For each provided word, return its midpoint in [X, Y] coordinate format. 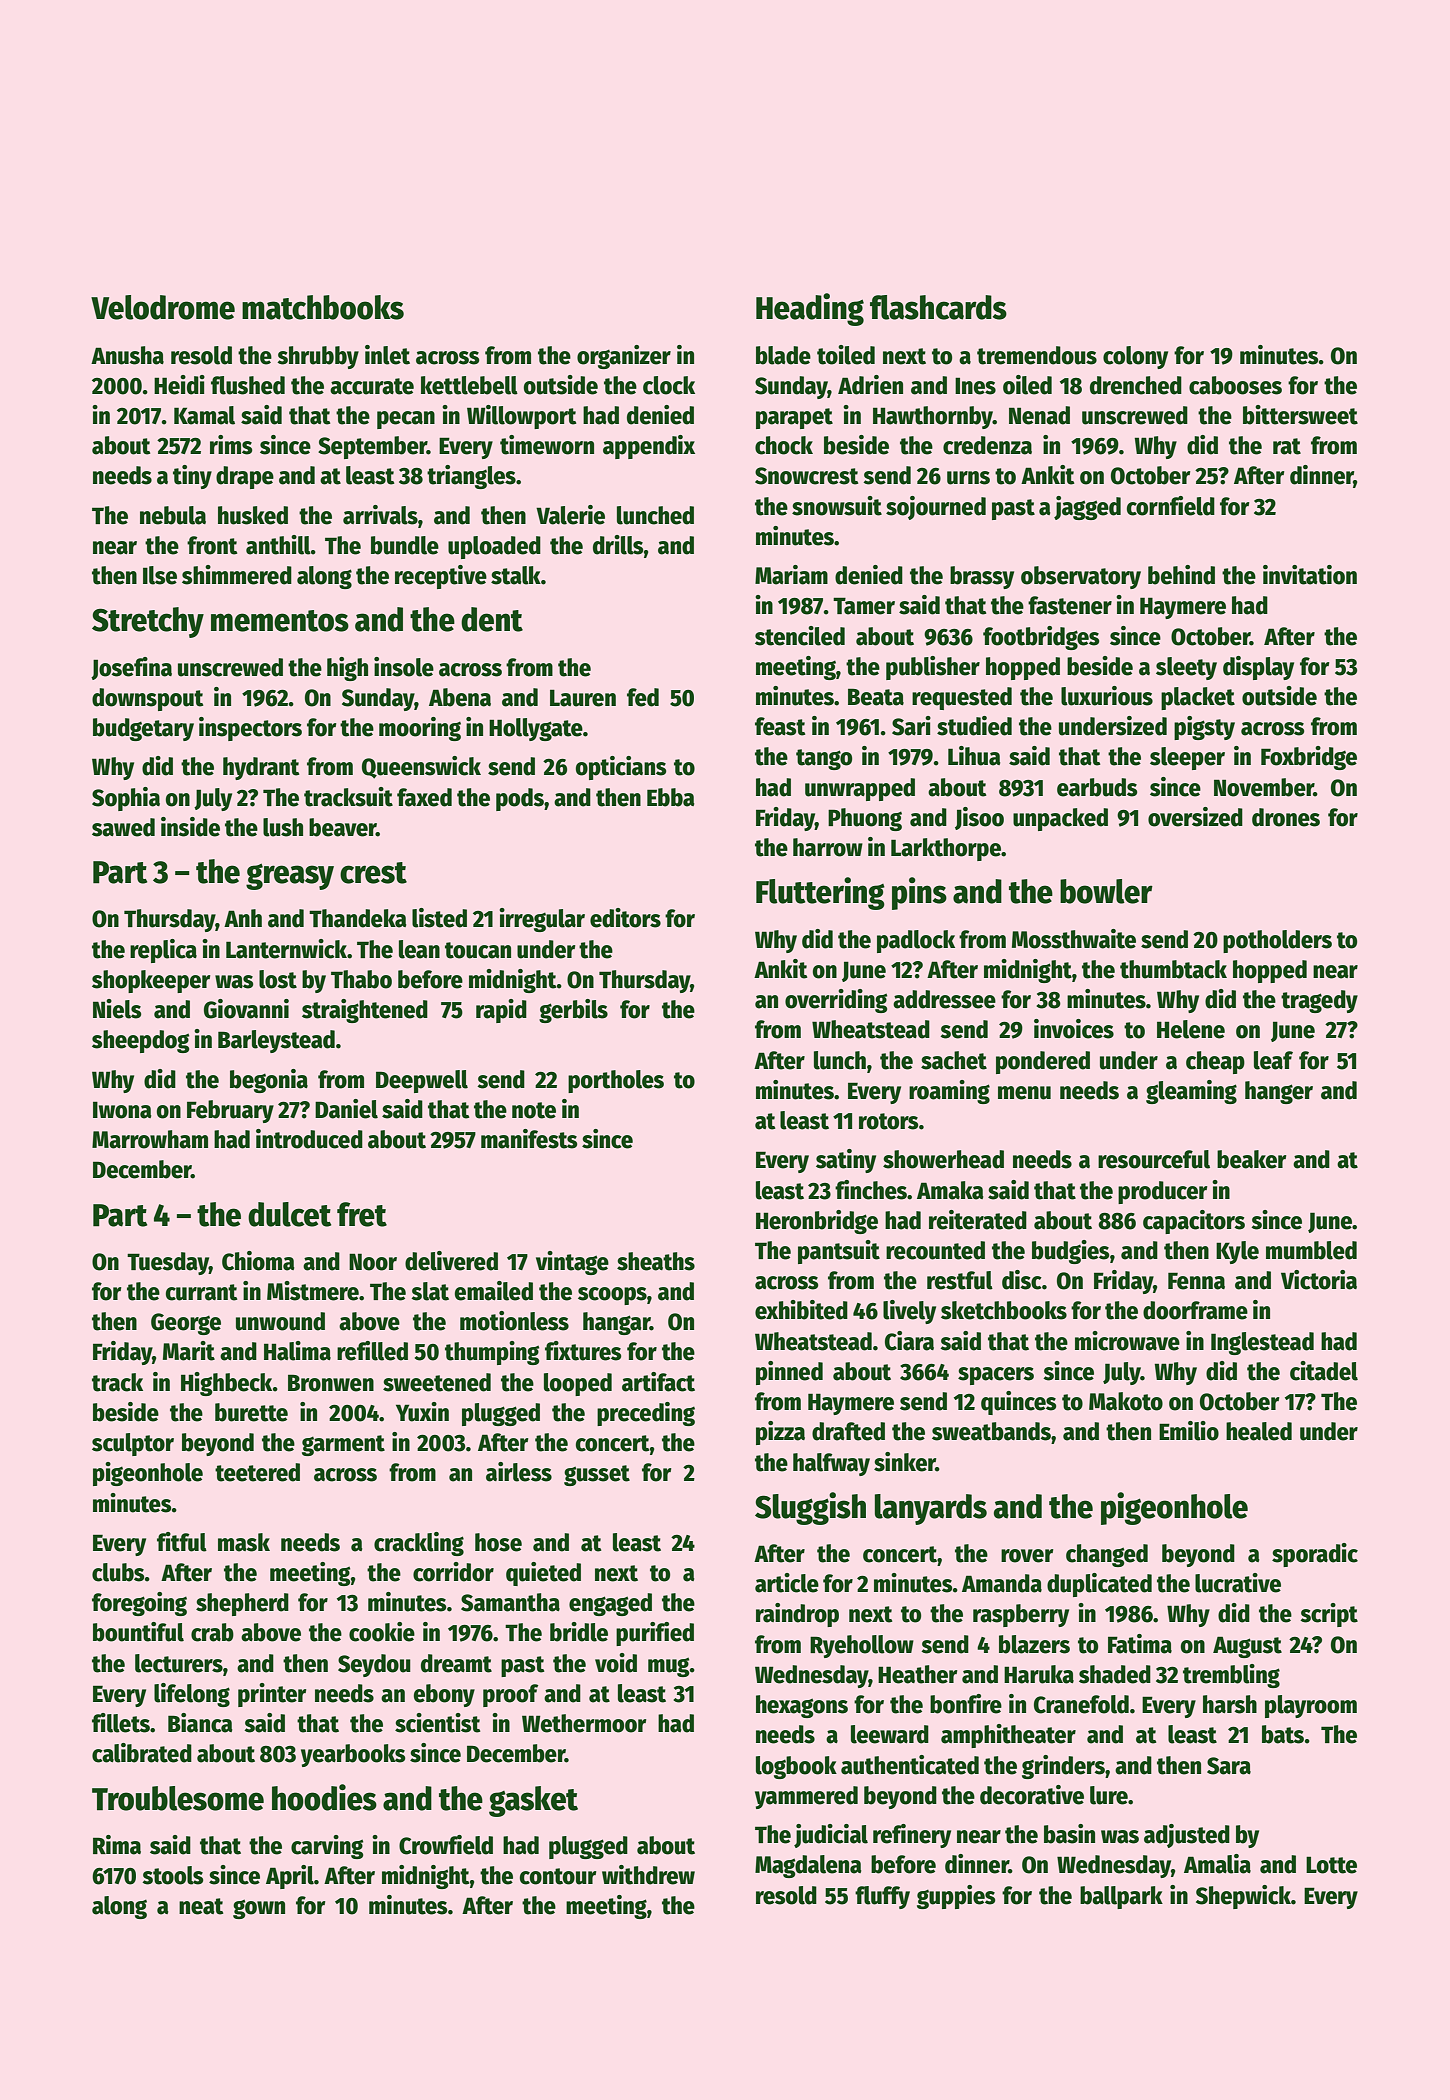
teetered [257, 1472]
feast [780, 726]
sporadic [1315, 1555]
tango [824, 759]
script [1329, 1615]
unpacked [1060, 819]
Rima [117, 1845]
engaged [610, 1604]
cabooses [1235, 385]
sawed [123, 827]
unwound [280, 1321]
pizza [780, 1433]
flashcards [938, 307]
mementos [280, 621]
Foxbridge [1309, 758]
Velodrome [163, 307]
